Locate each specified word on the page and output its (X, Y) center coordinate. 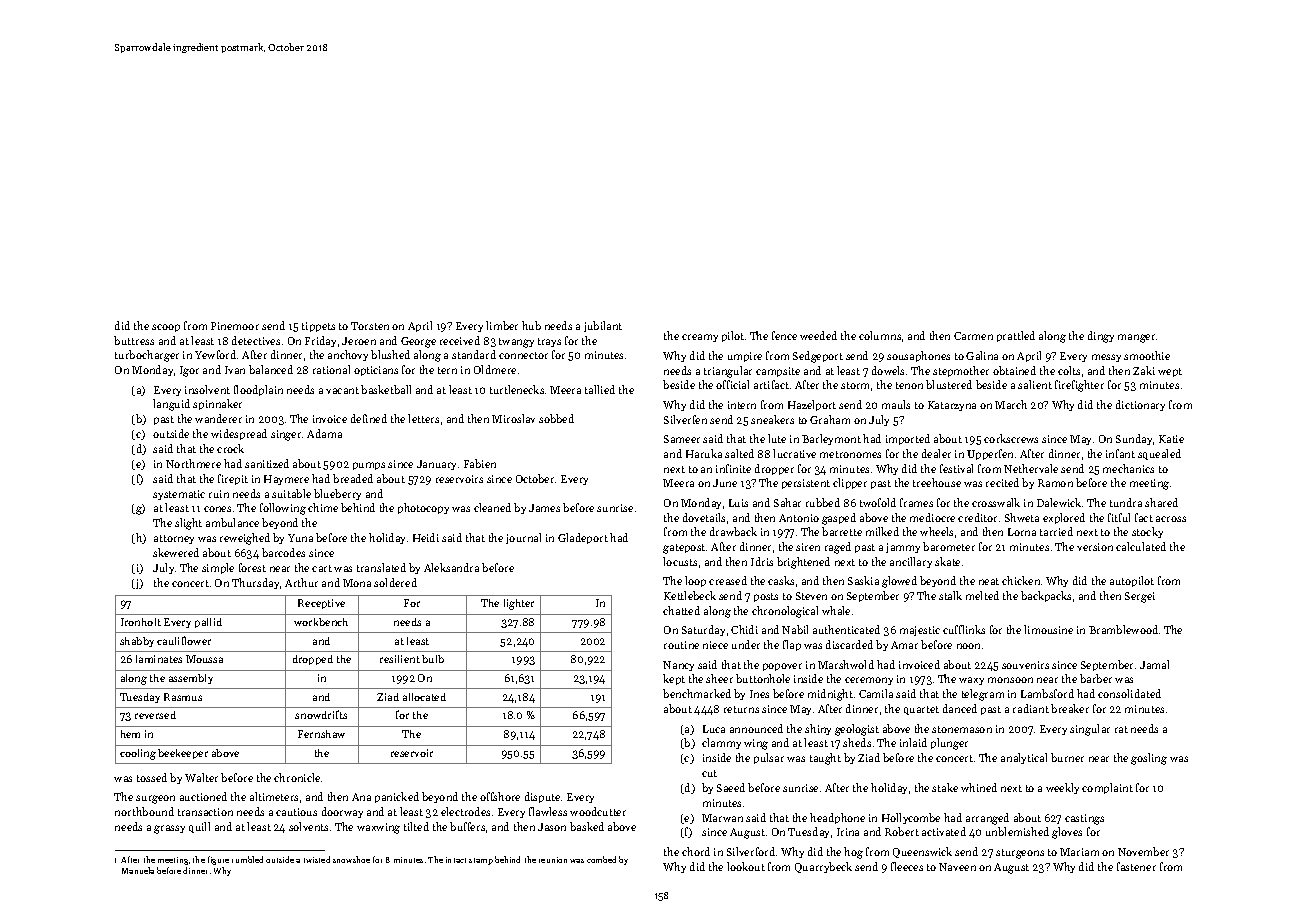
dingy (1101, 337)
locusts (680, 561)
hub (531, 325)
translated (381, 567)
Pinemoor (235, 326)
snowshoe (351, 859)
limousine (1048, 629)
